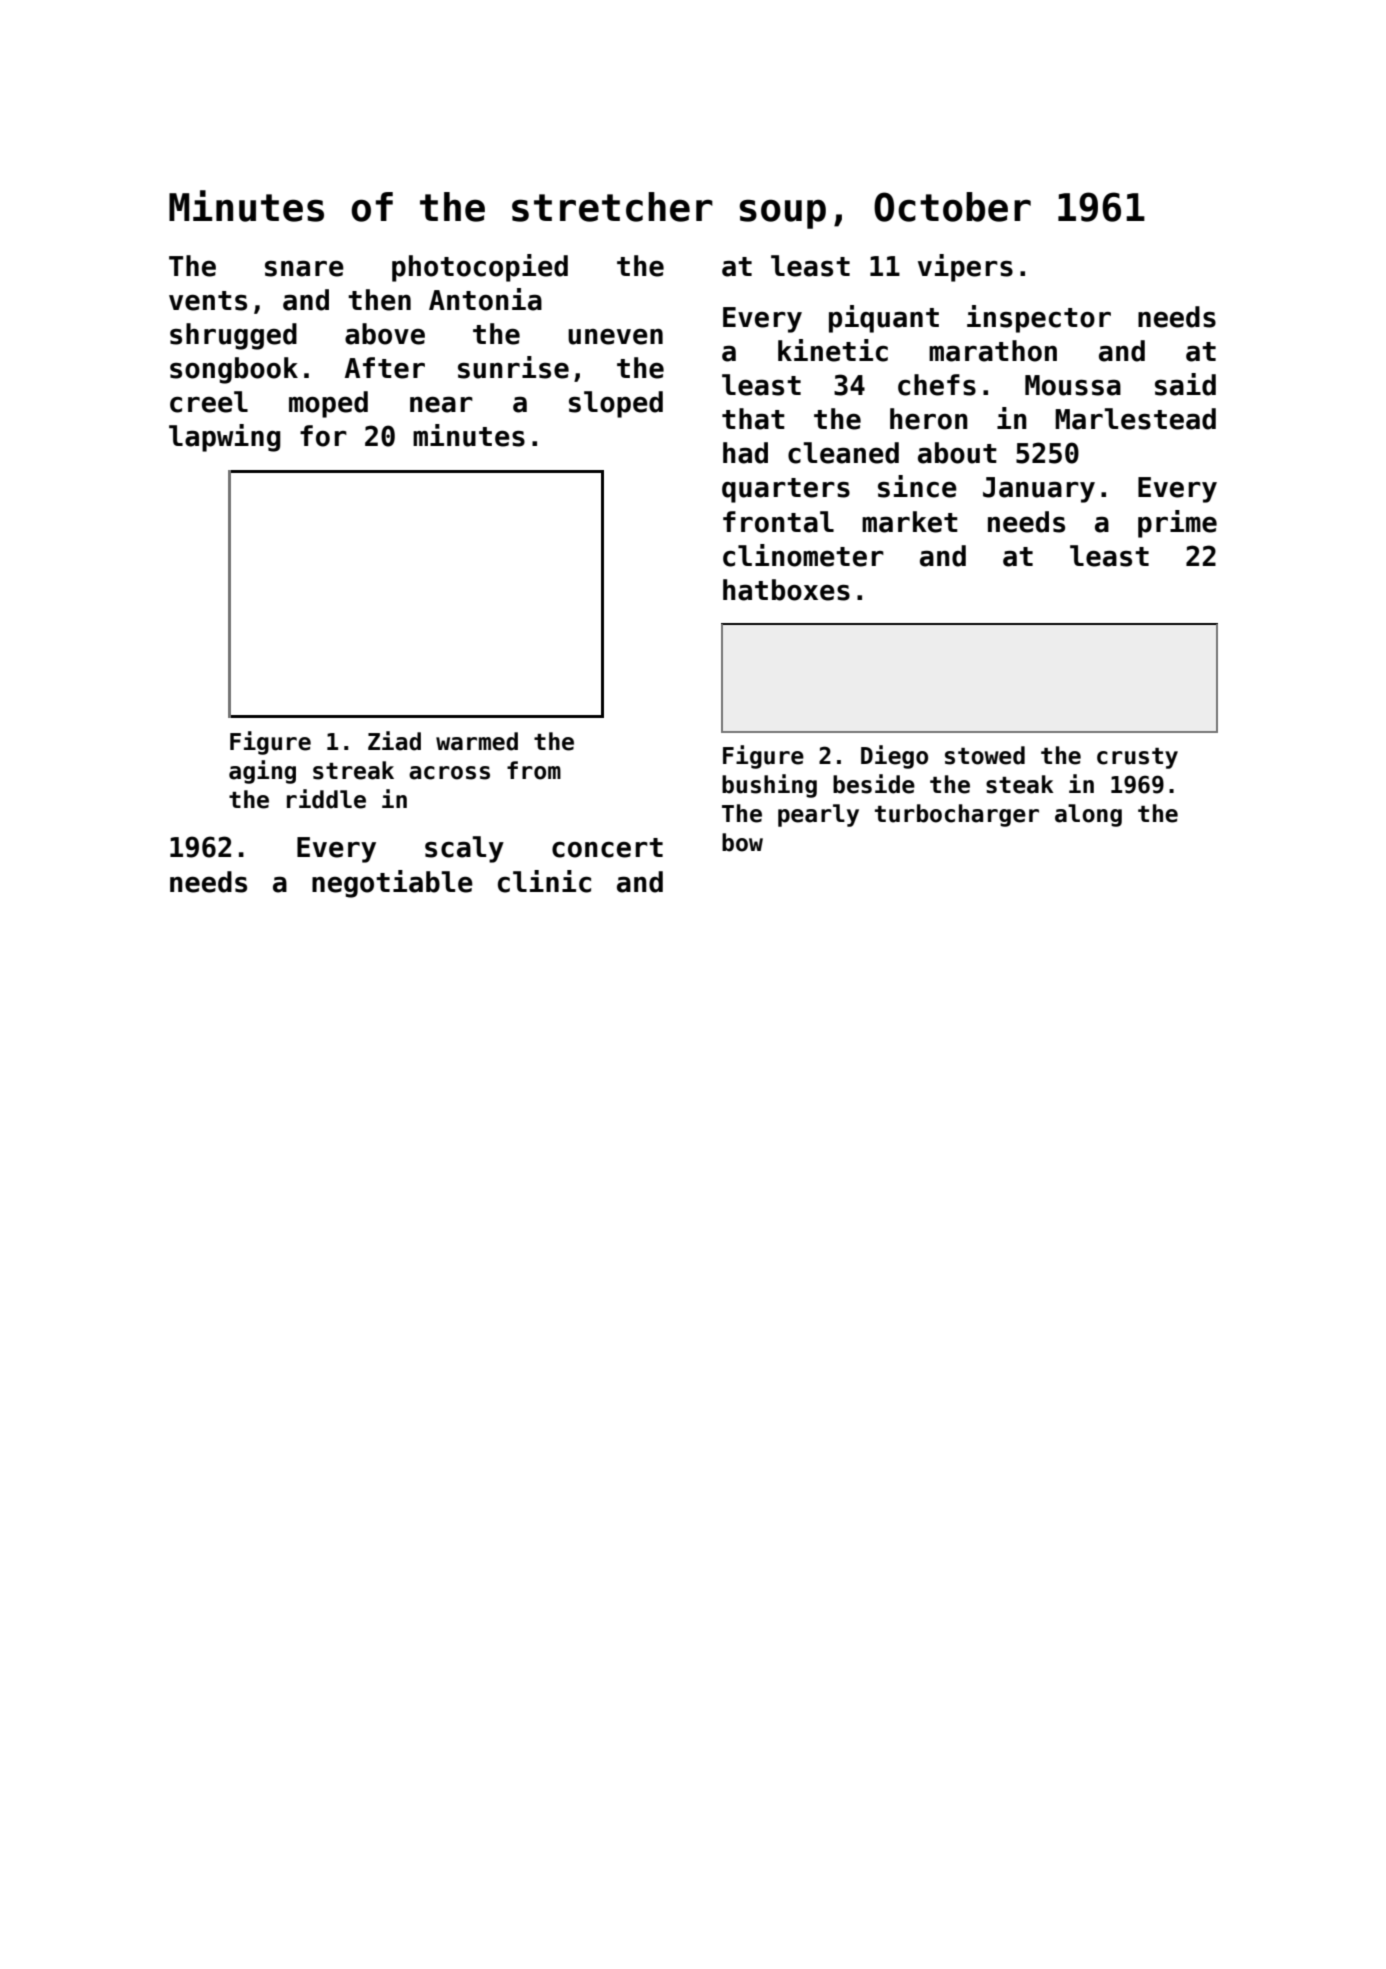  What do you see at coordinates (209, 402) in the screenshot?
I see `creel` at bounding box center [209, 402].
